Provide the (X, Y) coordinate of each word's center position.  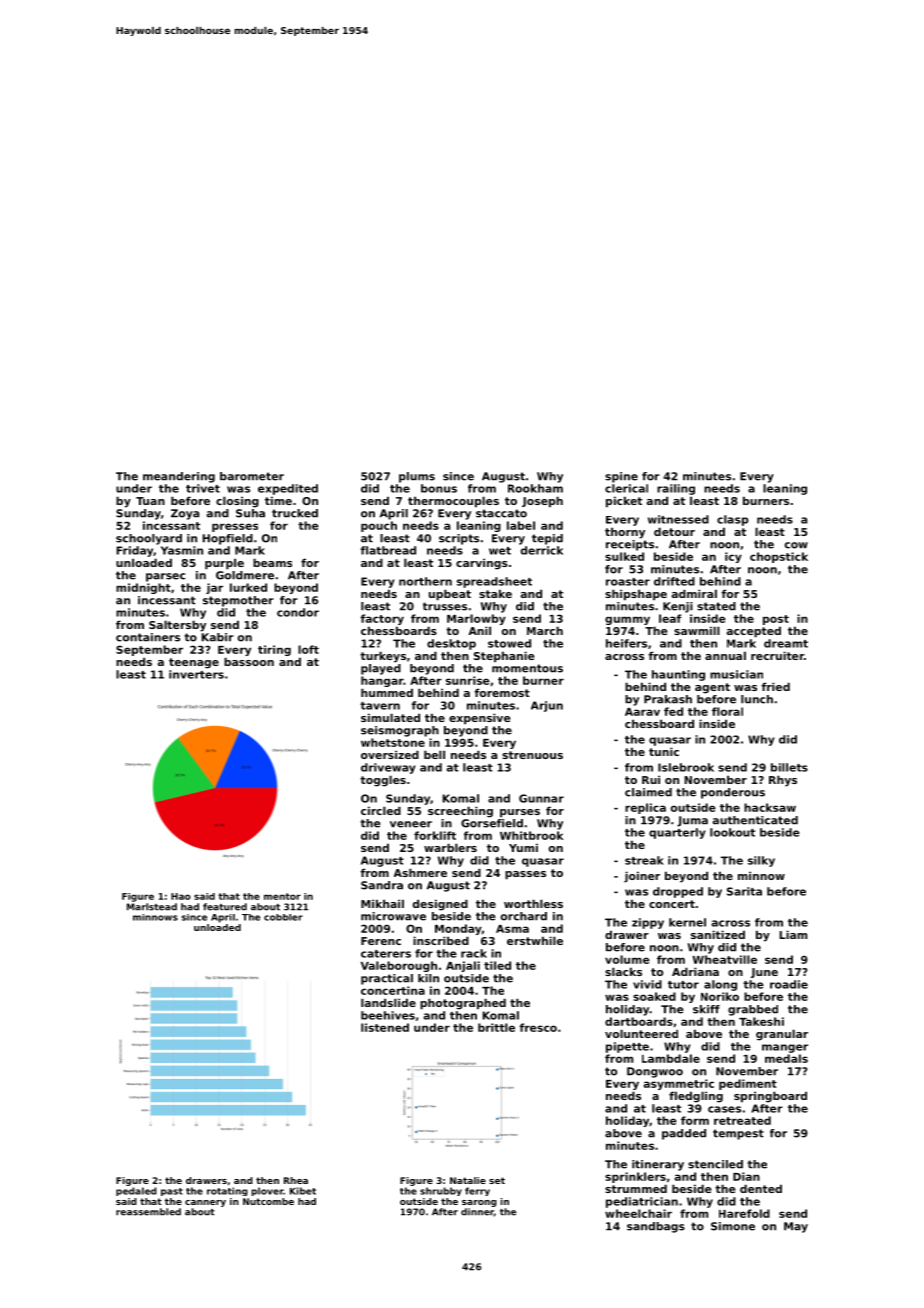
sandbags (656, 1227)
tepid (547, 539)
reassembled (148, 1212)
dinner (477, 1212)
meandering (179, 477)
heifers (626, 643)
